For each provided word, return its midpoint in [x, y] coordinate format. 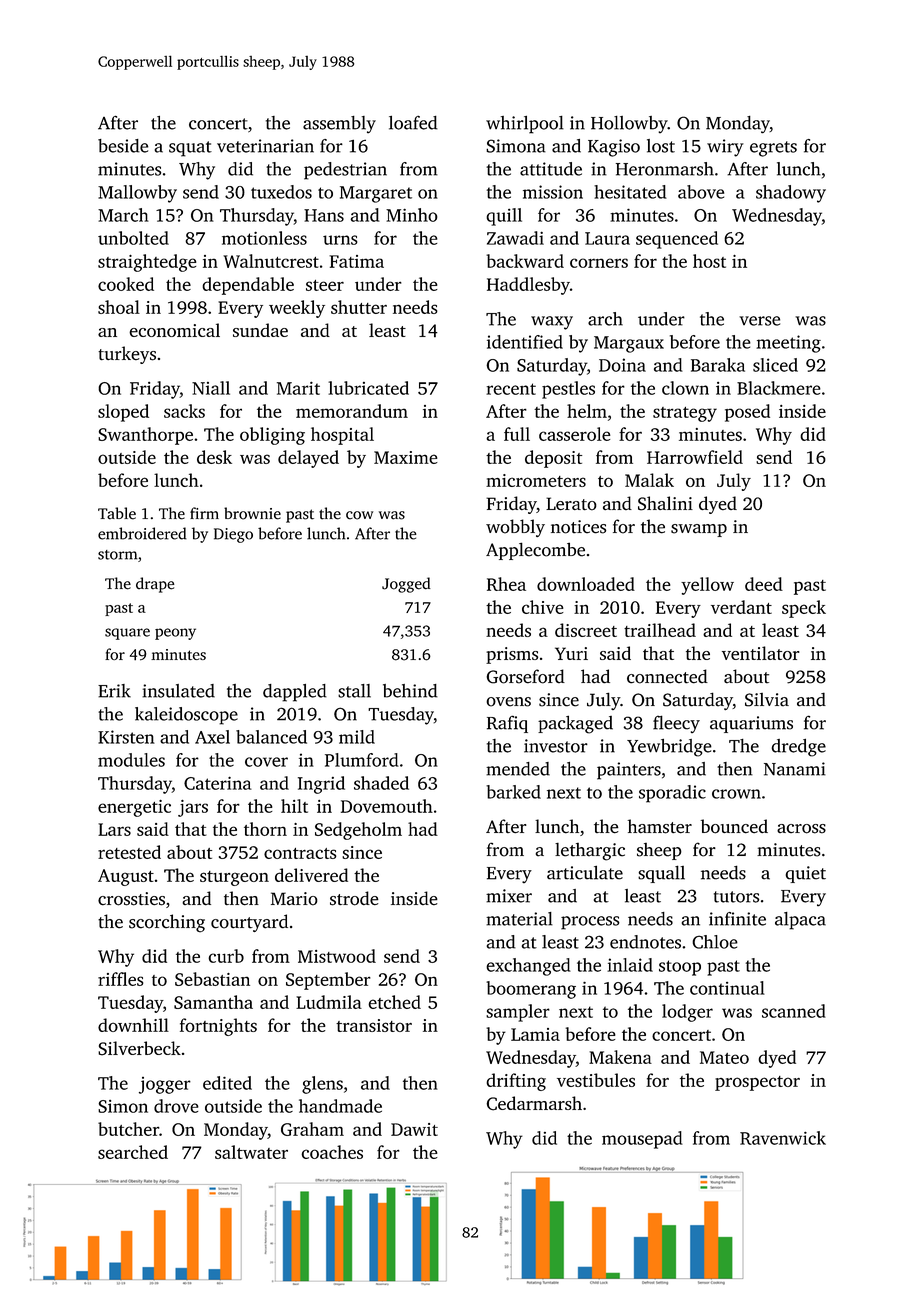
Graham [312, 1129]
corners [599, 263]
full [517, 434]
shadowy [791, 194]
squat [190, 149]
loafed [413, 123]
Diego [233, 535]
